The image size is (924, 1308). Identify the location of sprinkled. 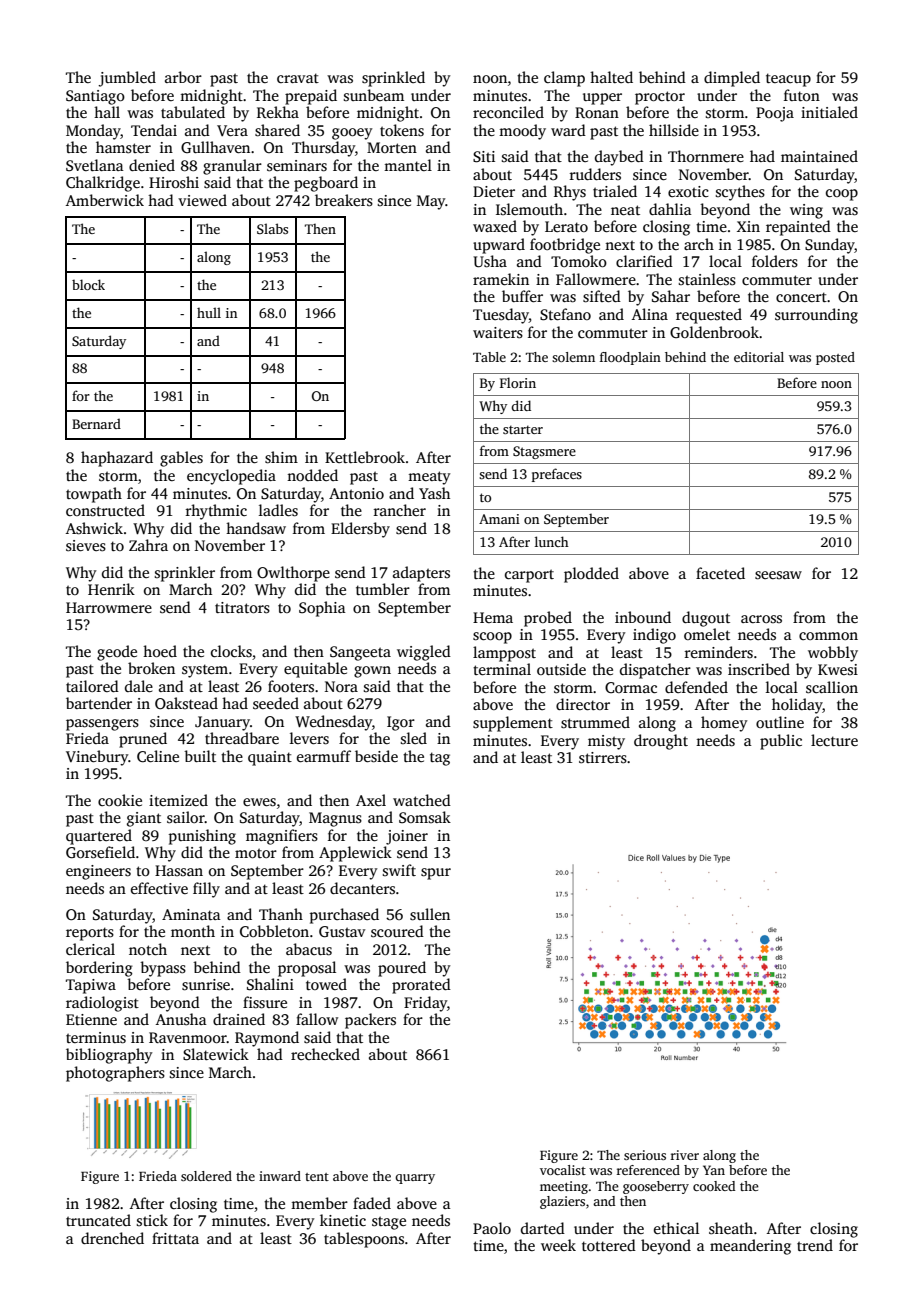
(393, 79).
